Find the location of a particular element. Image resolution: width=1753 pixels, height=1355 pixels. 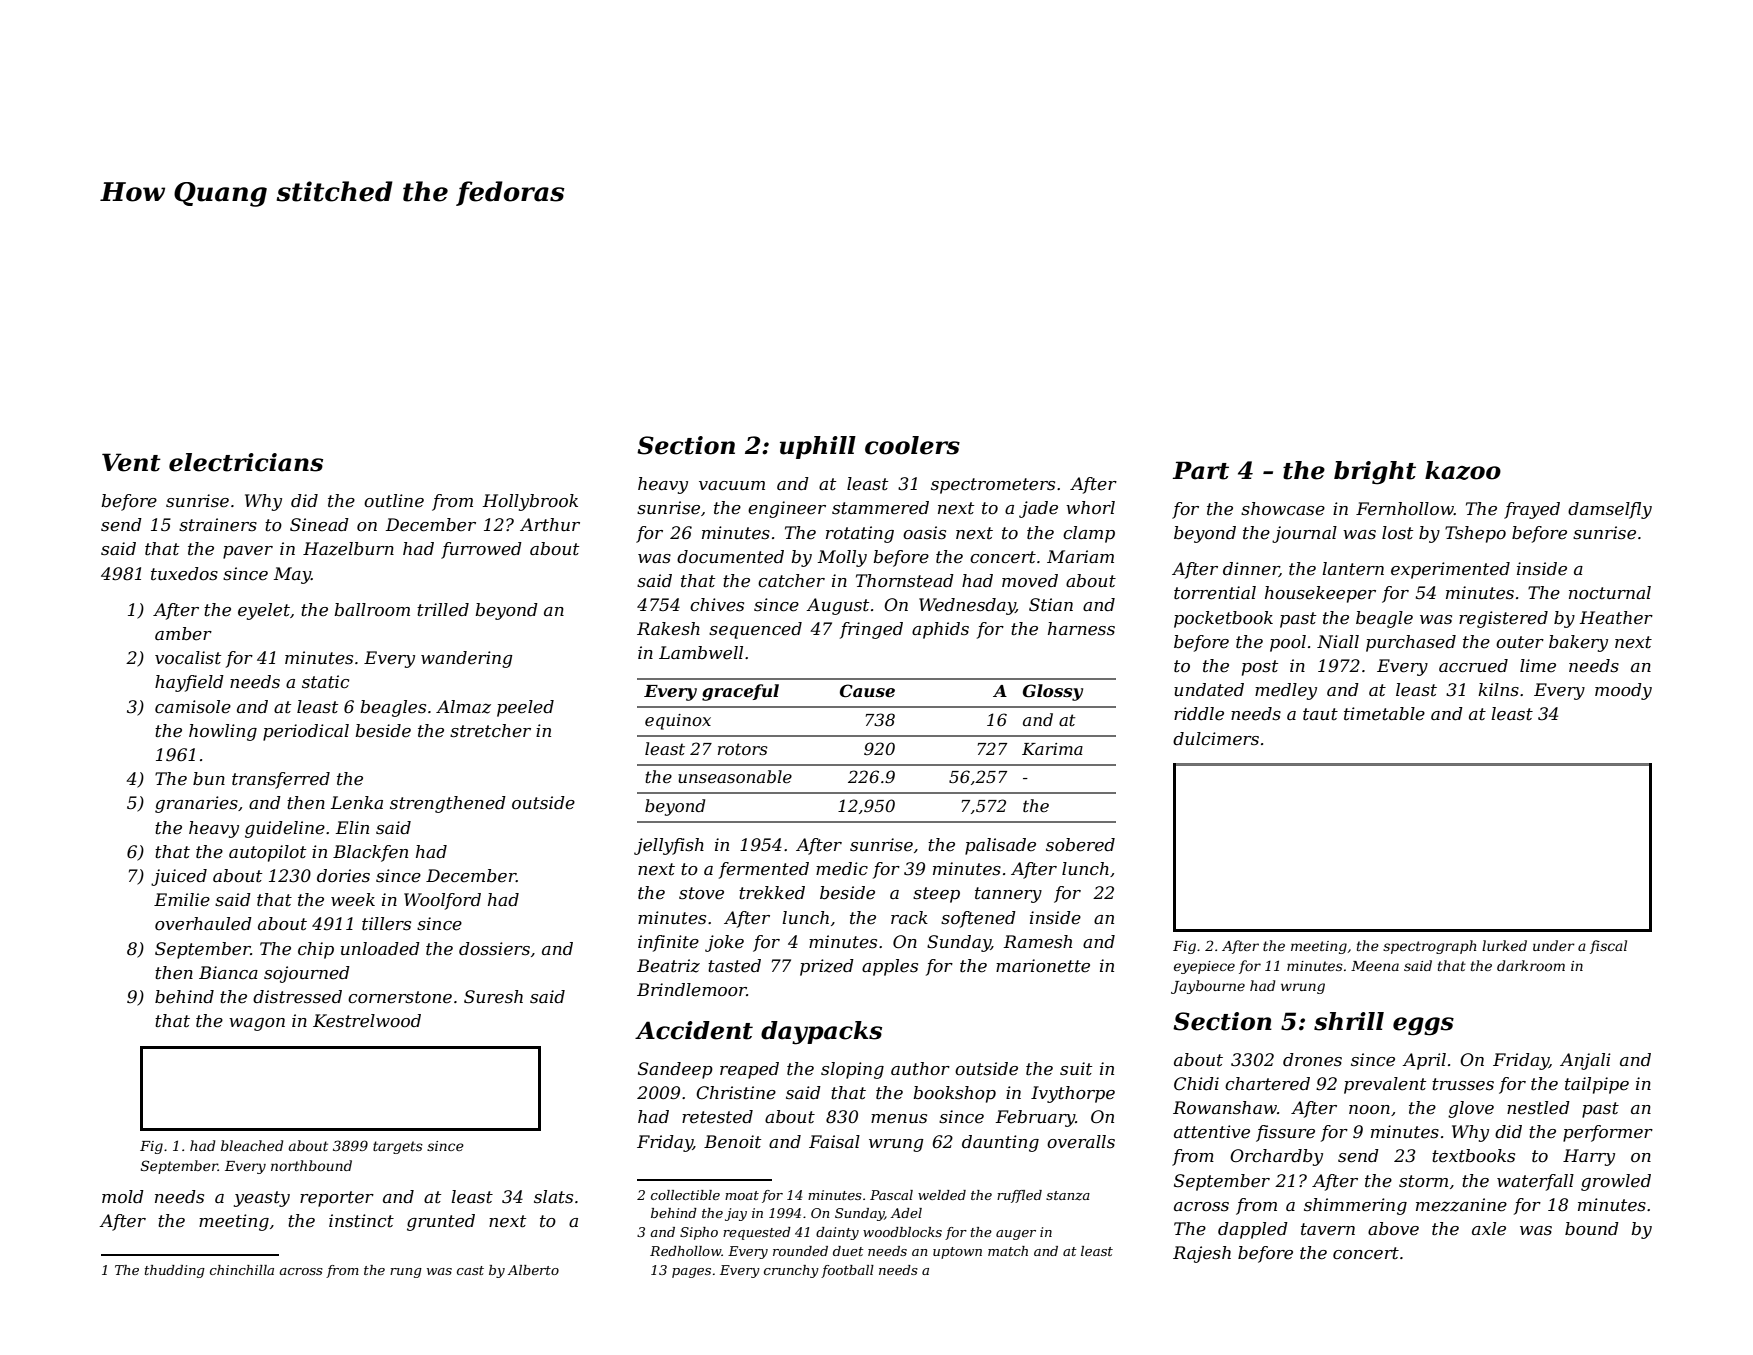

journal is located at coordinates (1304, 534).
